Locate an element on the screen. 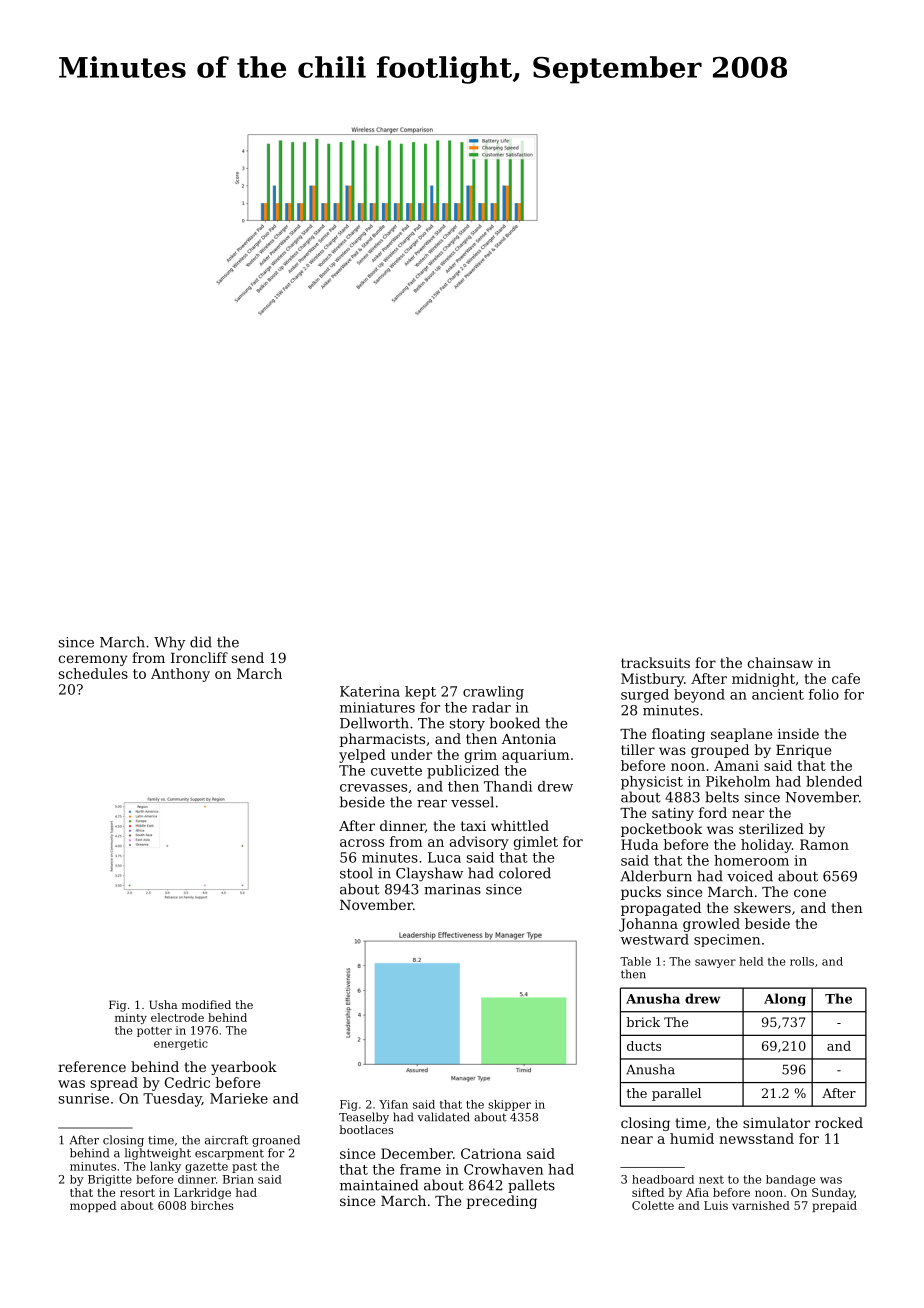 The image size is (924, 1308). Table is located at coordinates (635, 961).
